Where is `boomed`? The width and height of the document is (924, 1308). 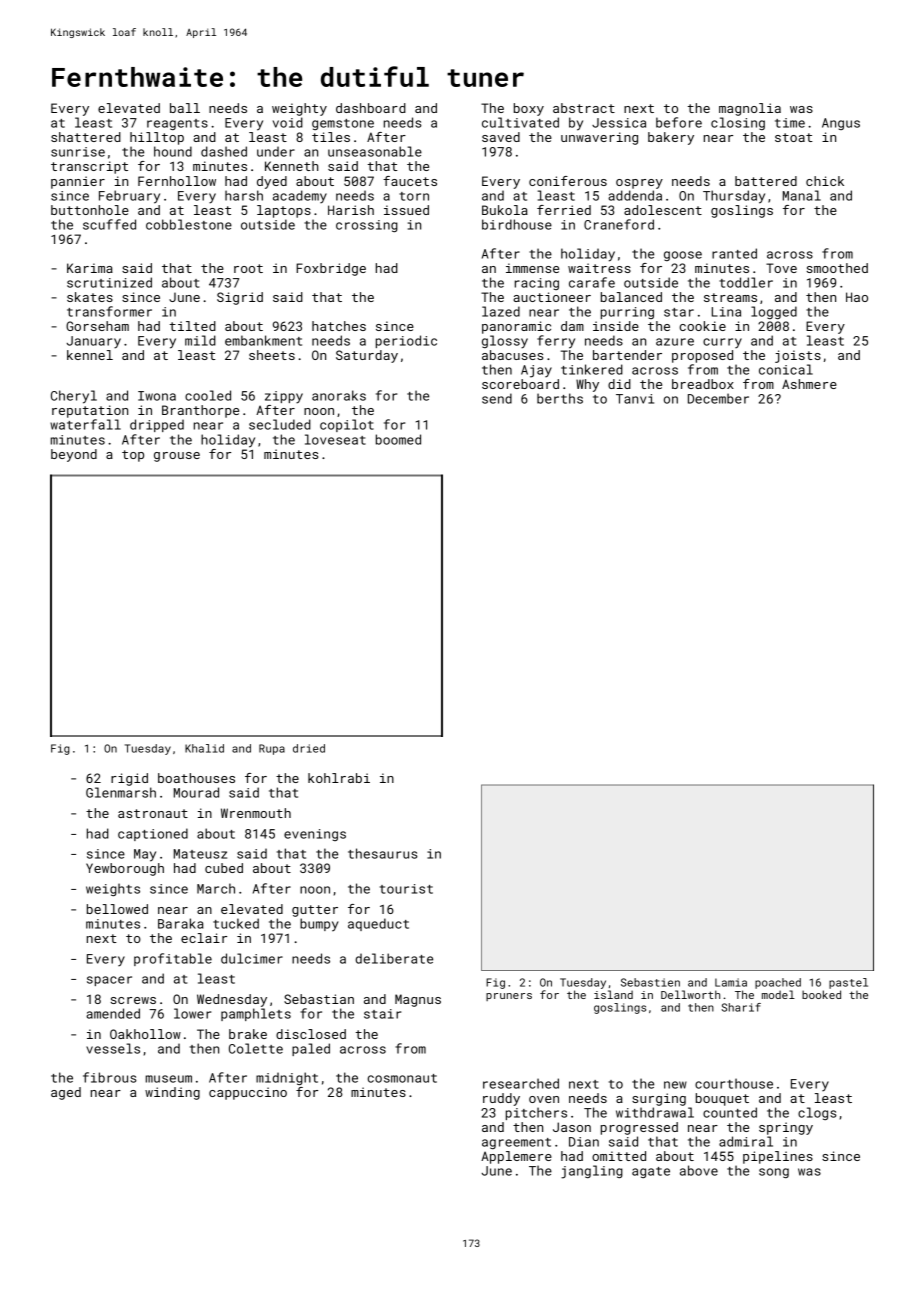
boomed is located at coordinates (398, 439).
